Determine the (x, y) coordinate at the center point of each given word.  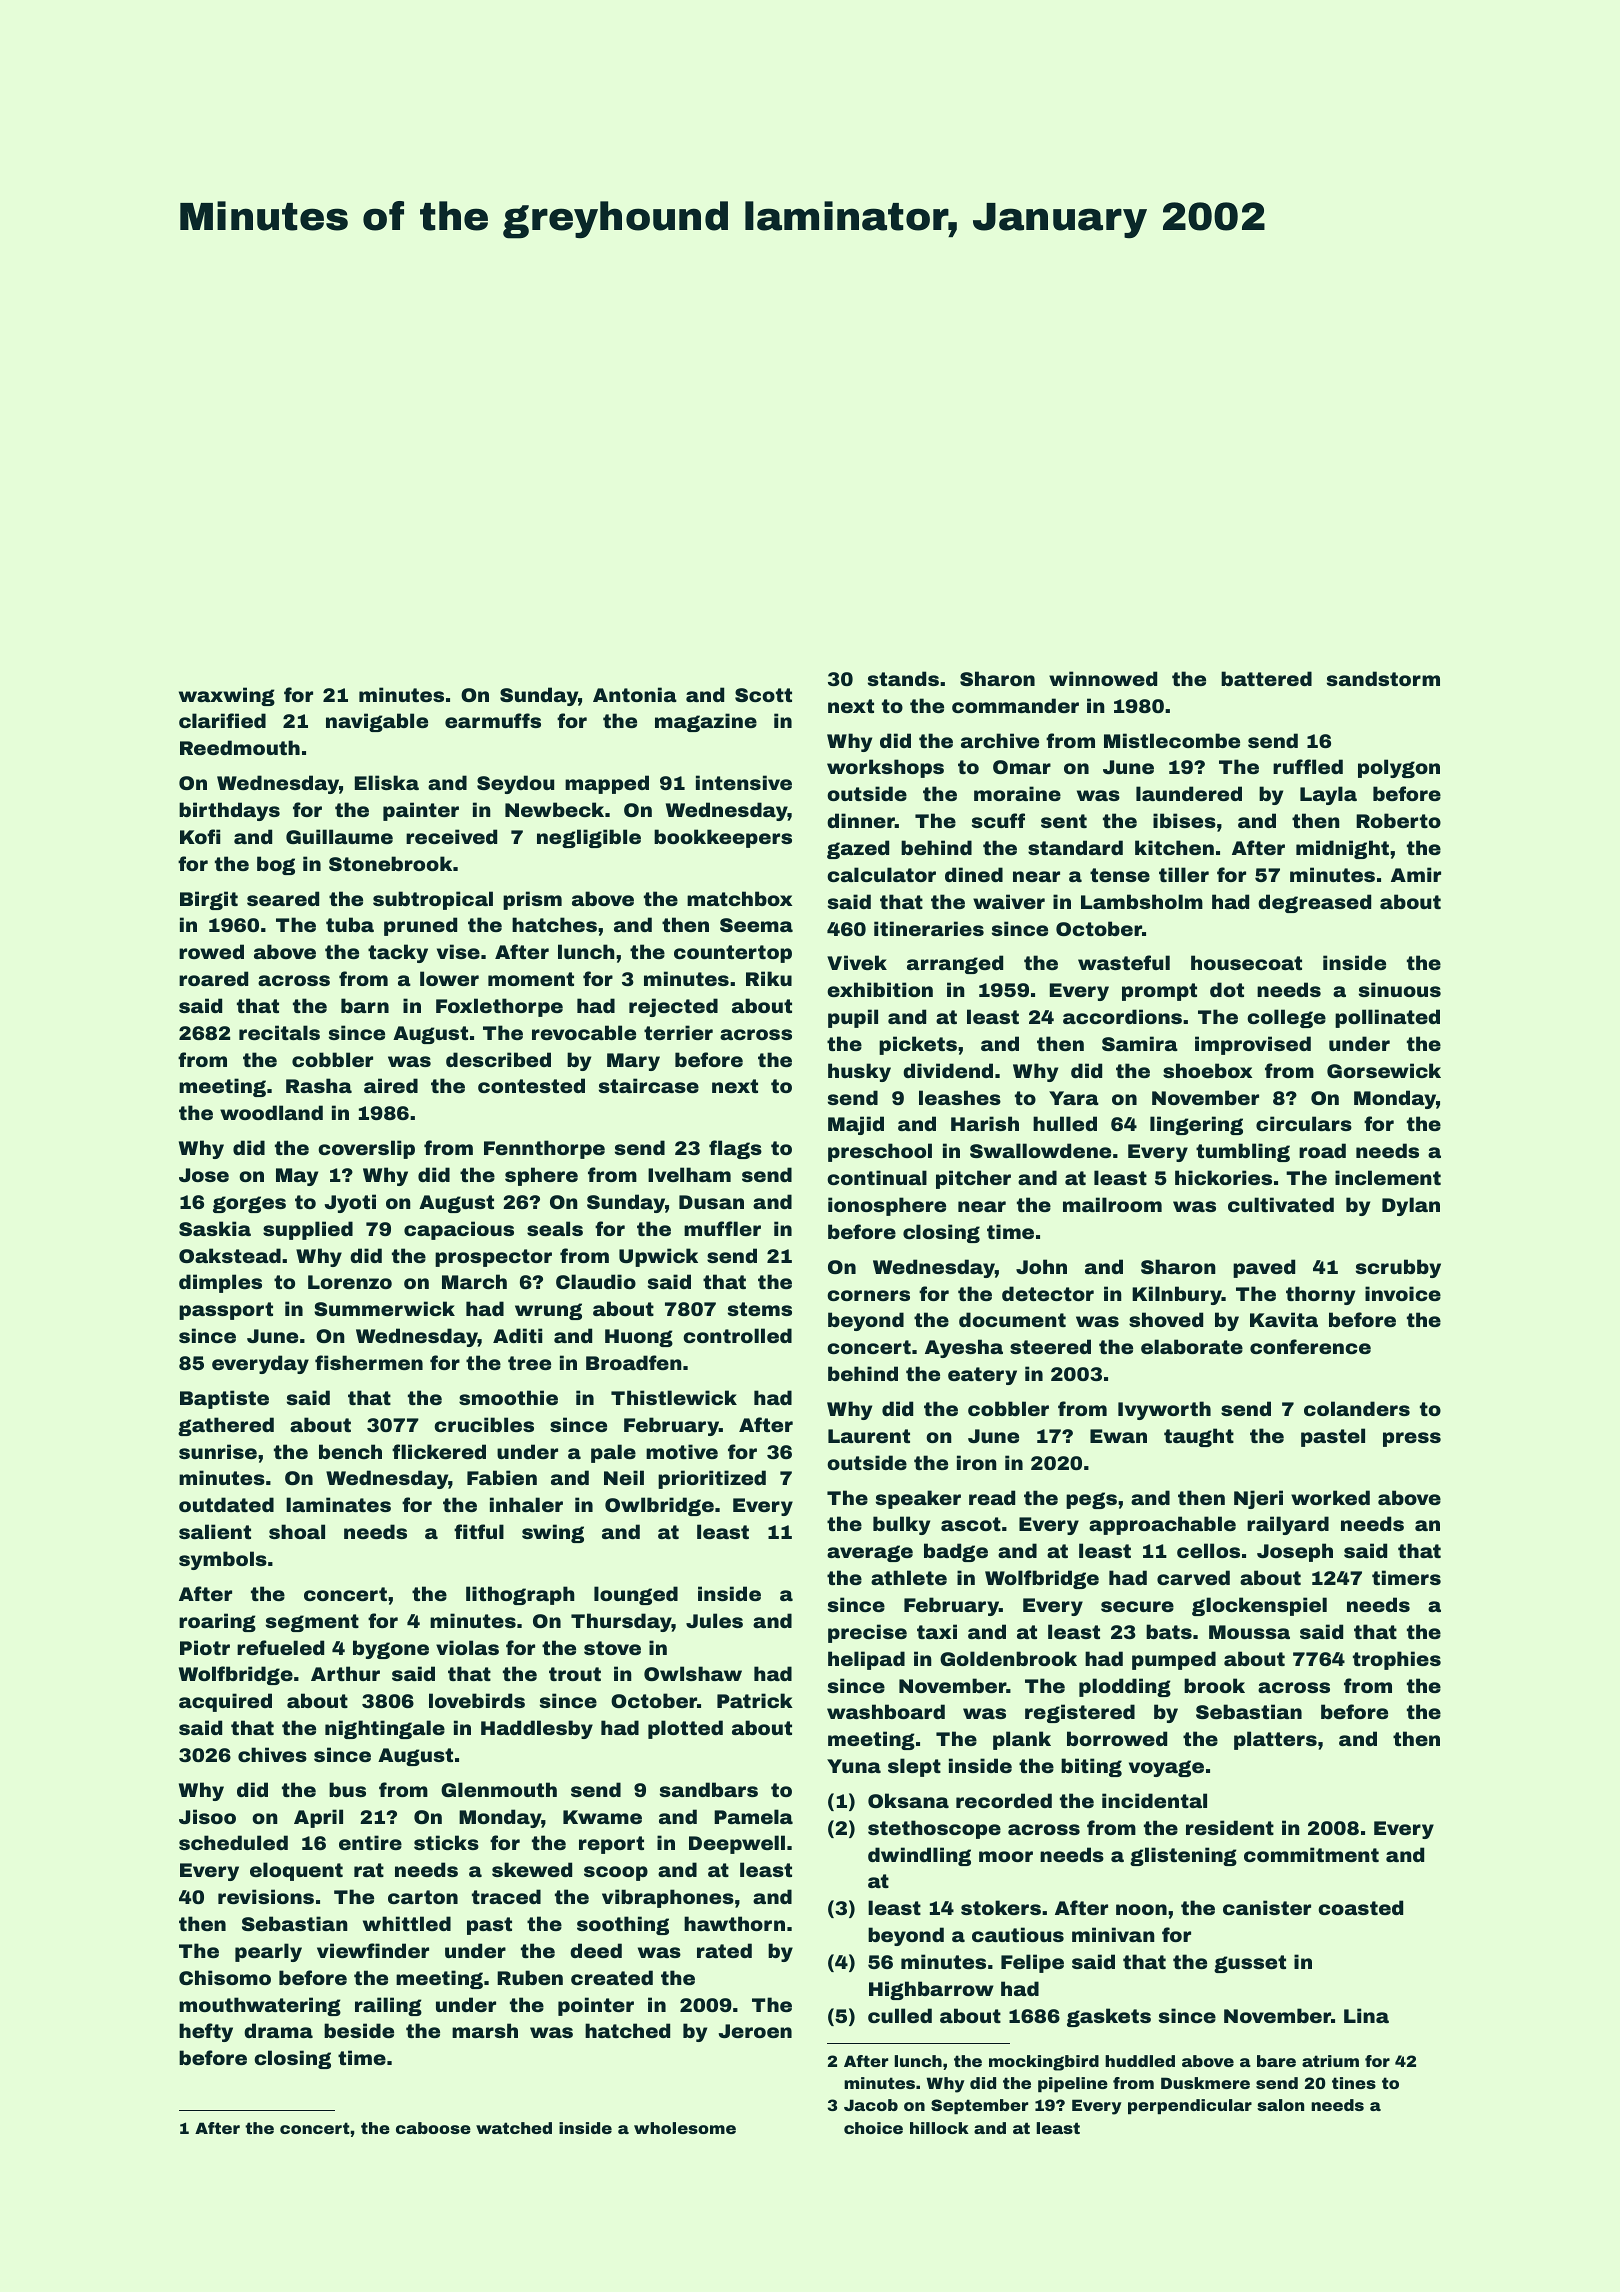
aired (391, 1085)
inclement (1388, 1177)
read (992, 1497)
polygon (1399, 768)
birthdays (229, 811)
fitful (479, 1531)
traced (506, 1896)
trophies (1397, 1660)
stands (903, 678)
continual (877, 1177)
